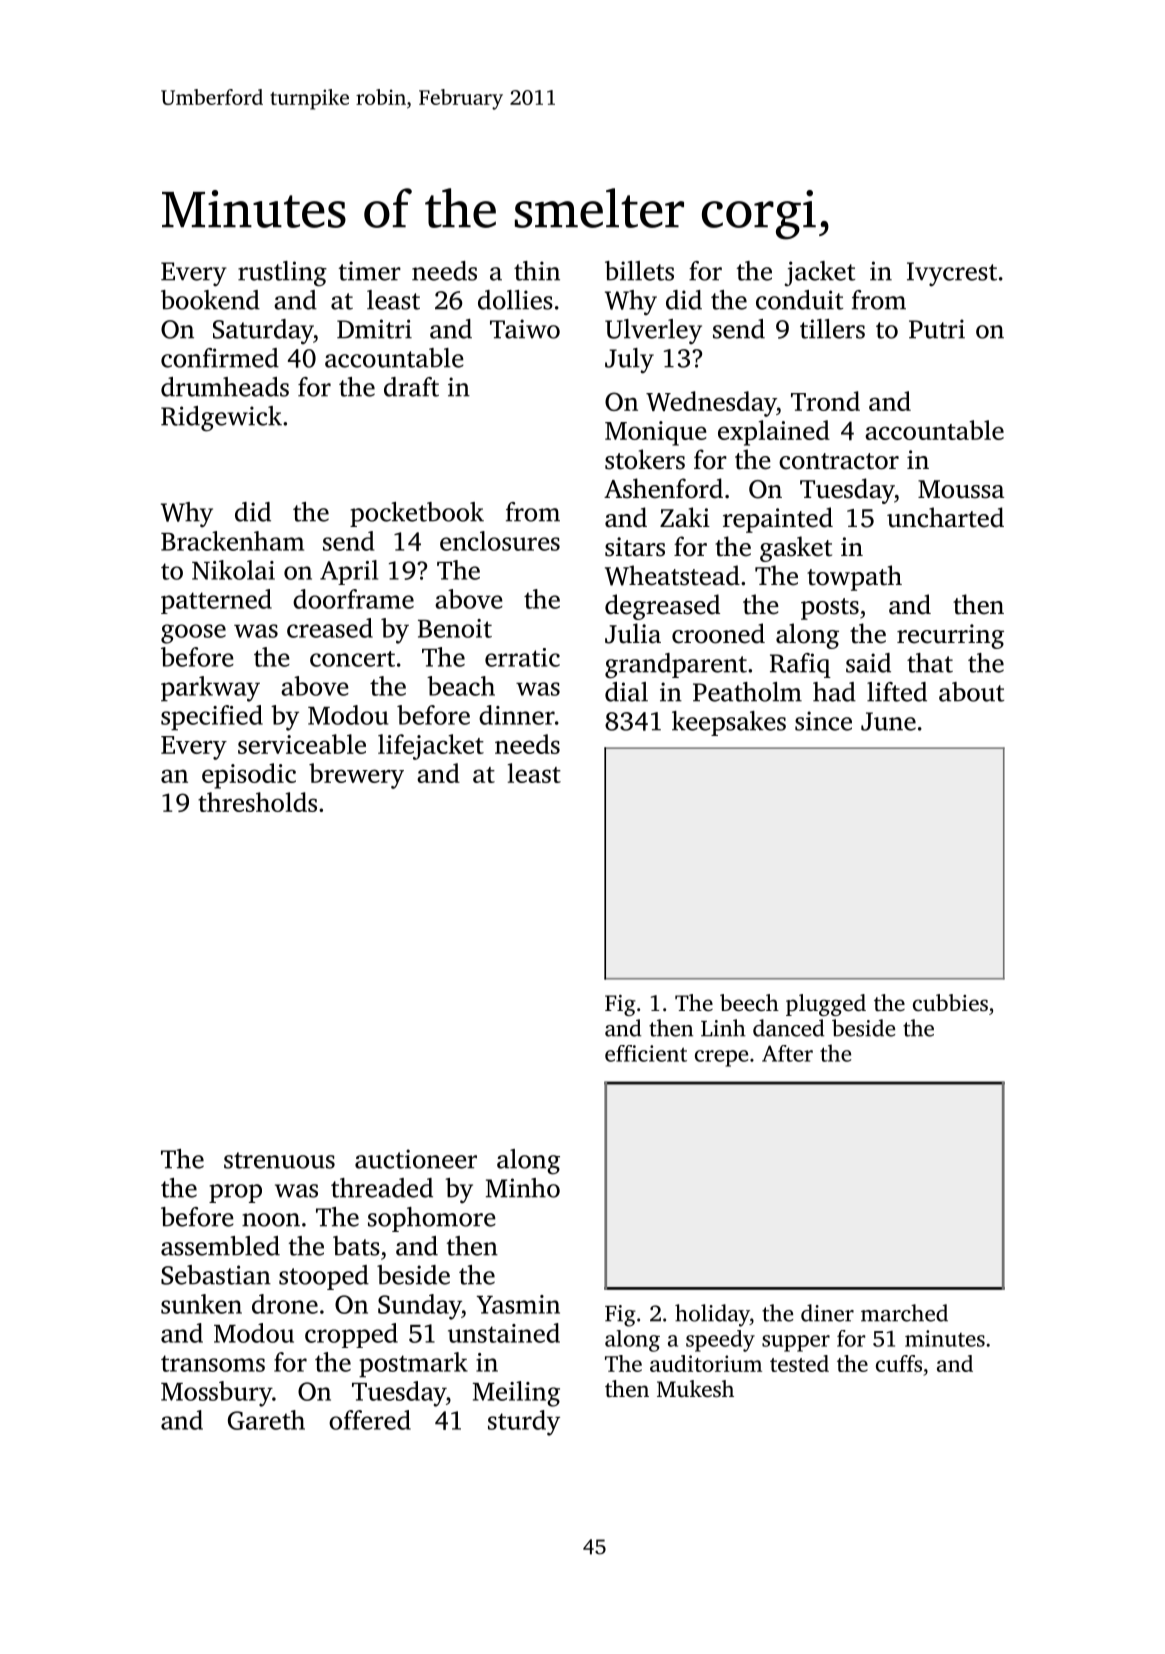 Image resolution: width=1165 pixels, height=1654 pixels. Describe the element at coordinates (711, 404) in the screenshot. I see `Wednesday` at that location.
